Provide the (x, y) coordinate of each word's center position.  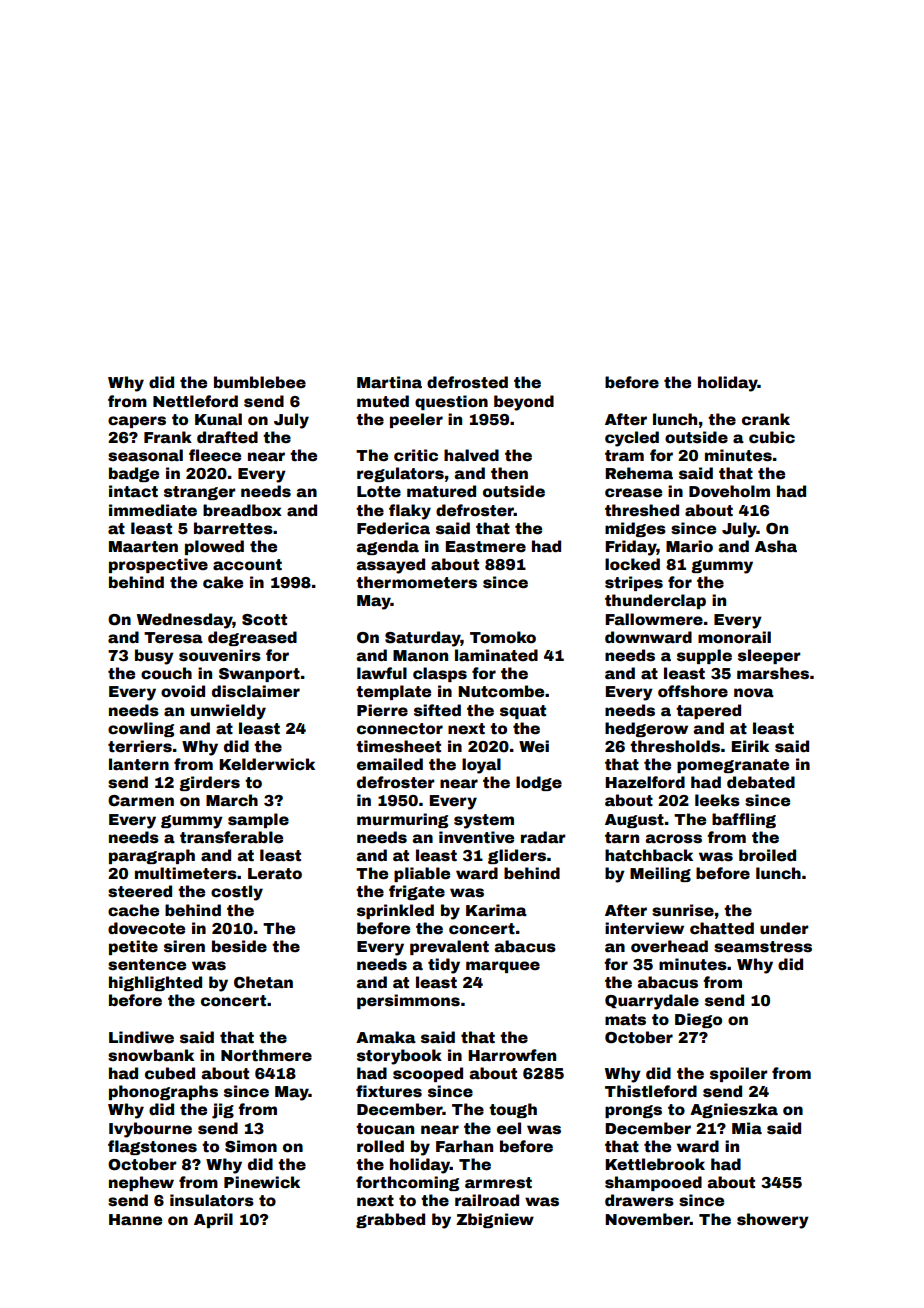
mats (625, 1020)
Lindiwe (141, 1037)
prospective (158, 565)
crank (766, 419)
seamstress (763, 947)
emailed (390, 764)
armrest (498, 1183)
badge (134, 474)
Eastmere (486, 547)
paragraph (152, 856)
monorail (734, 637)
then (509, 473)
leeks (717, 800)
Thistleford (651, 1091)
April (213, 1220)
